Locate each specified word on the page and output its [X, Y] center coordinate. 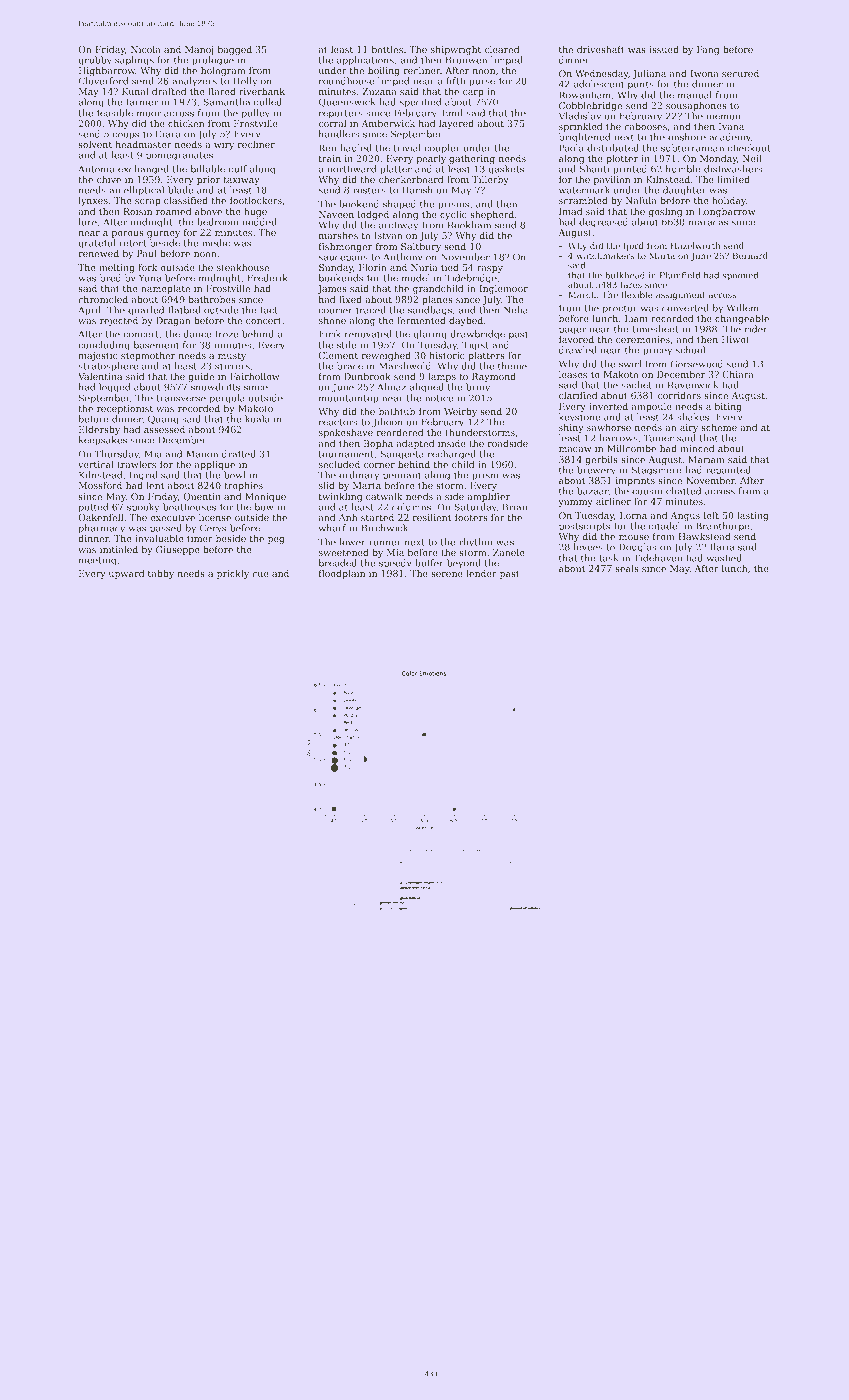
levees [588, 547]
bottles [387, 49]
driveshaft [601, 49]
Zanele [509, 552]
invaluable [159, 538]
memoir [724, 116]
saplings [134, 61]
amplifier [488, 497]
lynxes [93, 201]
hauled [356, 148]
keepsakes [102, 441]
